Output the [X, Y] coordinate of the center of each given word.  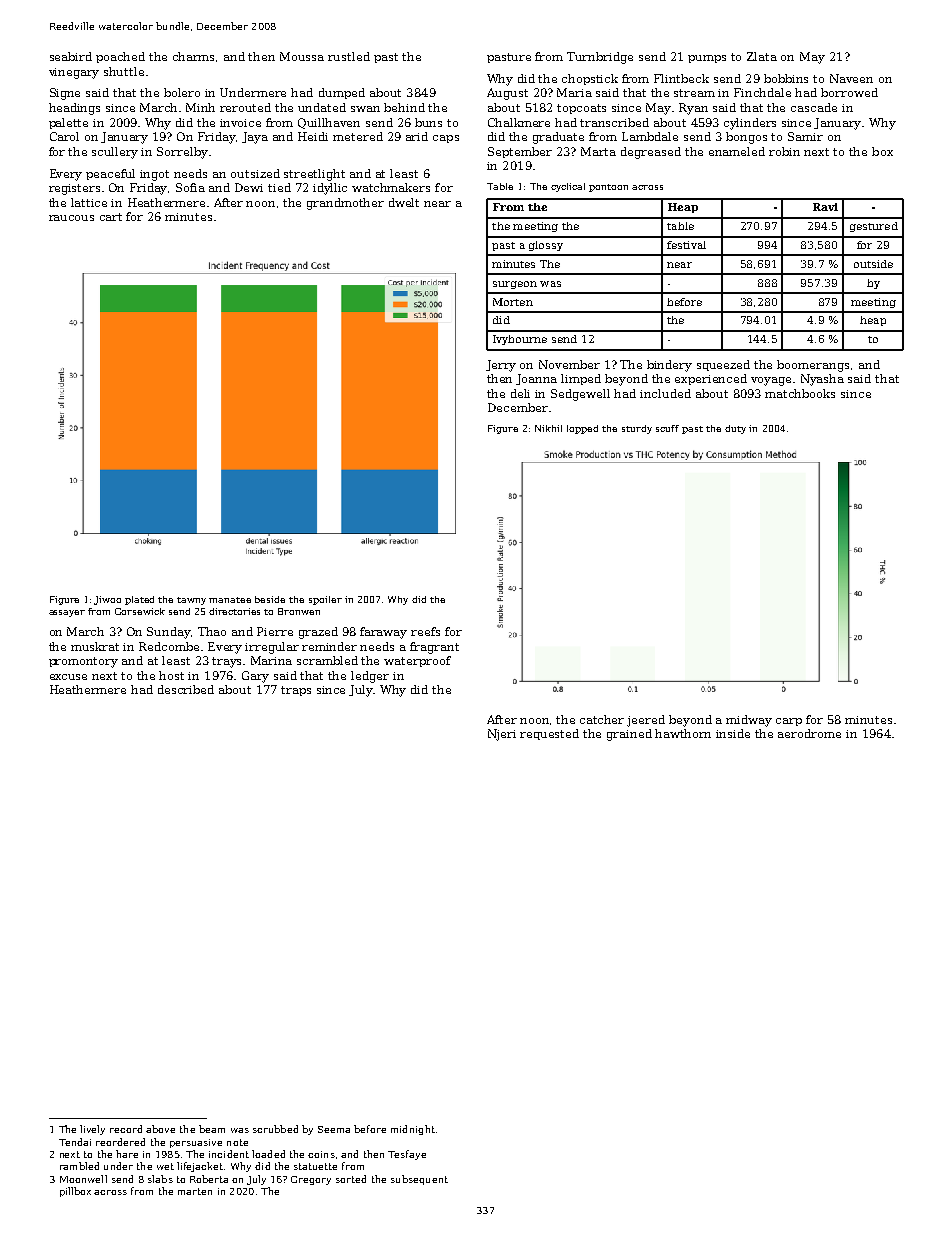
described [186, 689]
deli [520, 393]
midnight [413, 1130]
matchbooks [800, 393]
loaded [268, 1154]
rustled [349, 56]
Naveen [851, 78]
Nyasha [822, 380]
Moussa [302, 56]
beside [270, 599]
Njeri [502, 735]
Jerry [501, 366]
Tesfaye [407, 1155]
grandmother [345, 204]
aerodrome [809, 733]
